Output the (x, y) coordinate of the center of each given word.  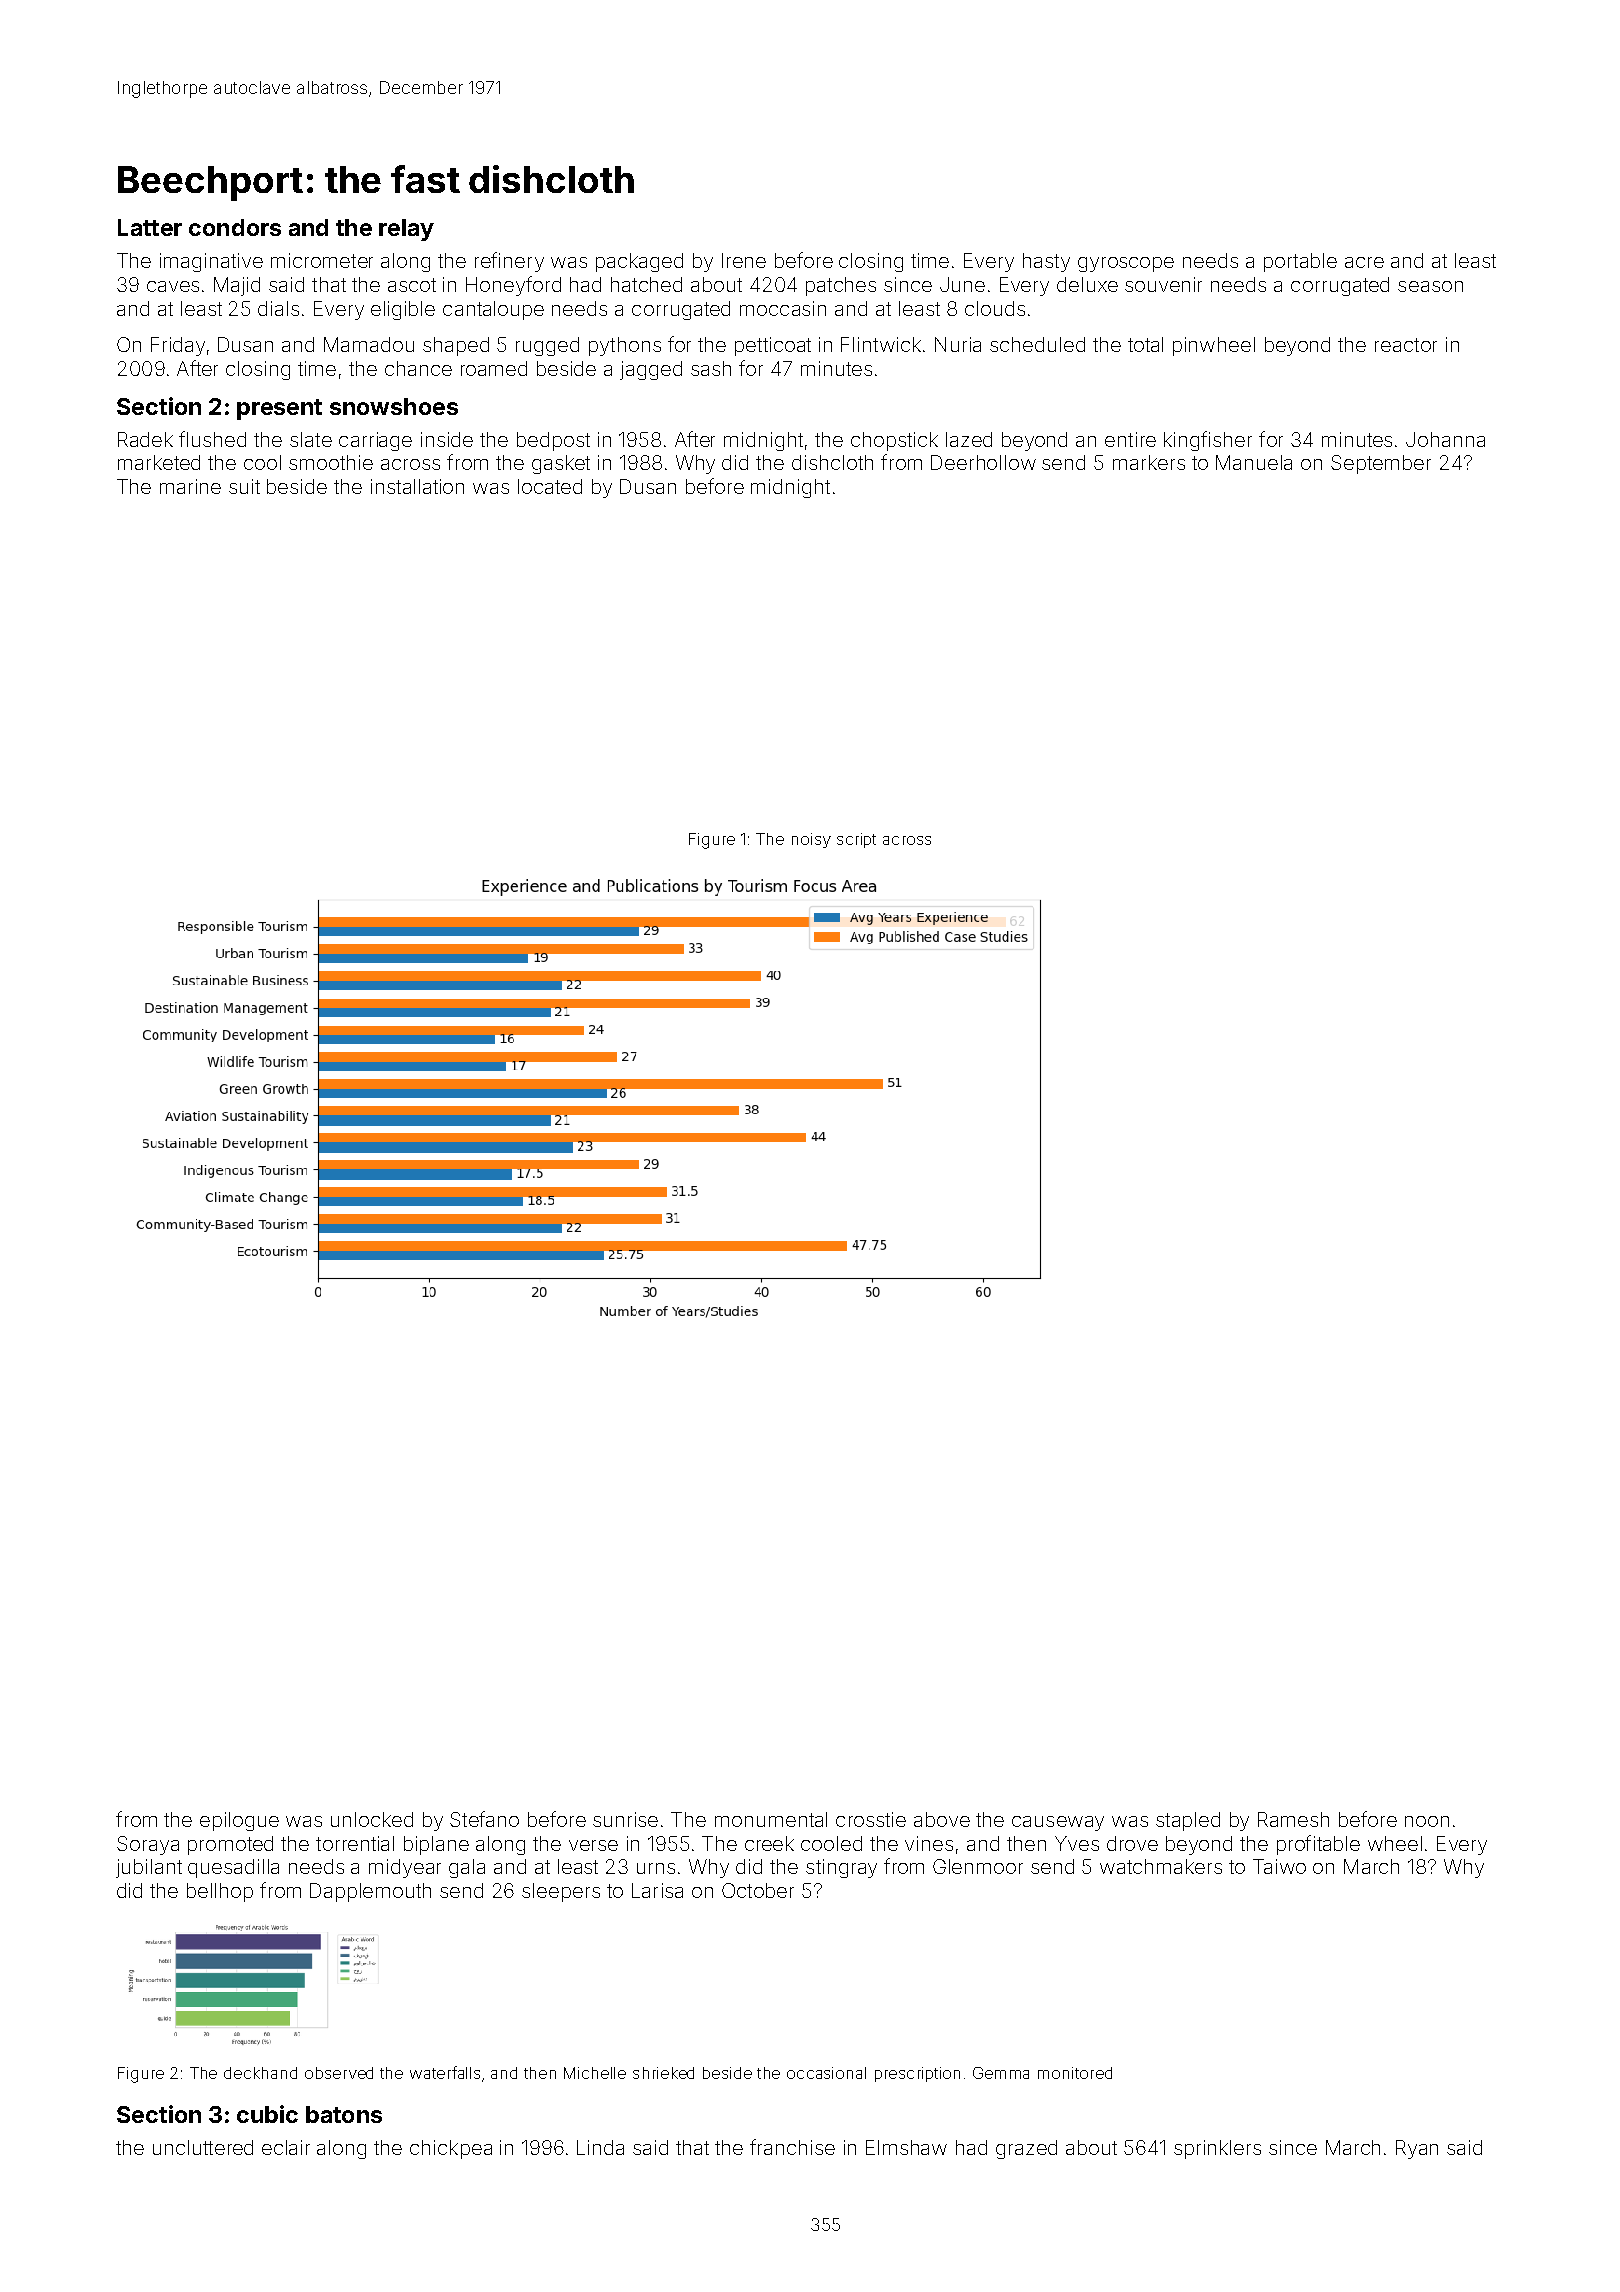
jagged (651, 370)
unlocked (372, 1819)
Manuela (1254, 462)
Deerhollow (983, 462)
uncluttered (203, 2147)
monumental (771, 1819)
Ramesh (1293, 1819)
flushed (212, 439)
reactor (1406, 345)
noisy (811, 840)
